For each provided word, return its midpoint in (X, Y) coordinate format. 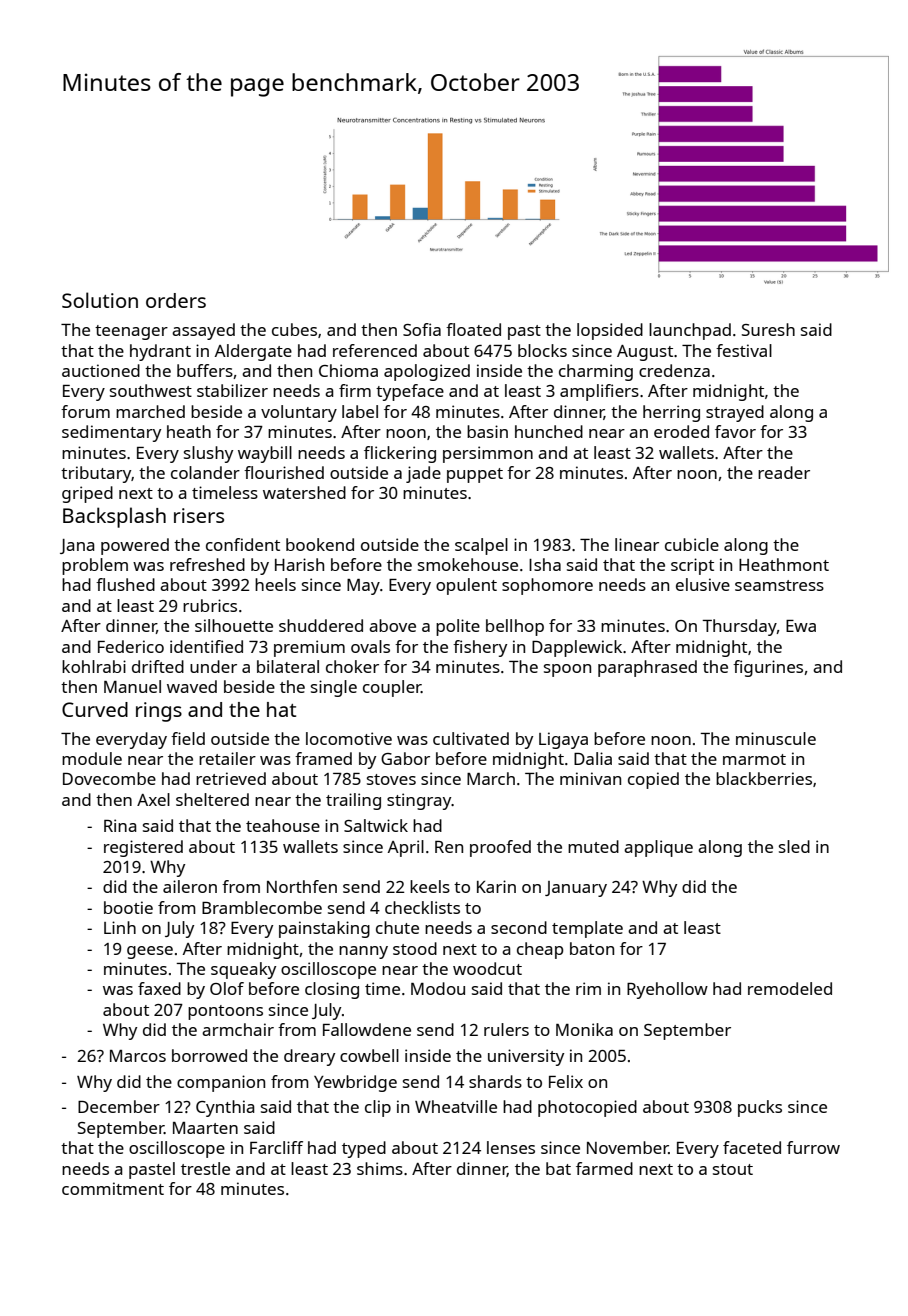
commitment (113, 1188)
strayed (735, 413)
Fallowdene (367, 1029)
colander (205, 472)
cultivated (471, 738)
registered (143, 848)
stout (733, 1169)
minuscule (776, 738)
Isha (545, 564)
